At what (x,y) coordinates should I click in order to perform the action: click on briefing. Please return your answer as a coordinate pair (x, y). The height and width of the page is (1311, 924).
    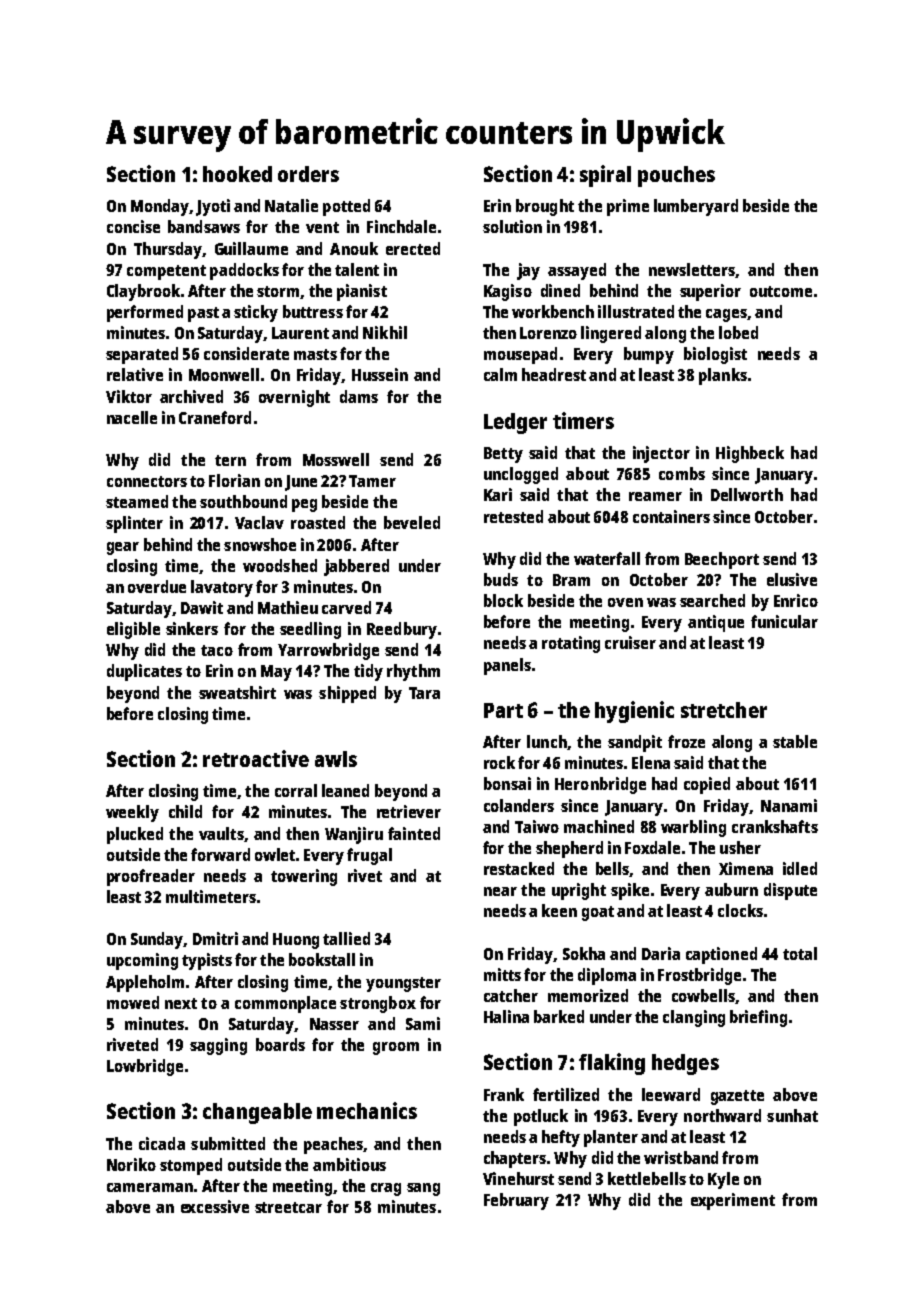
    Looking at the image, I should click on (758, 1018).
